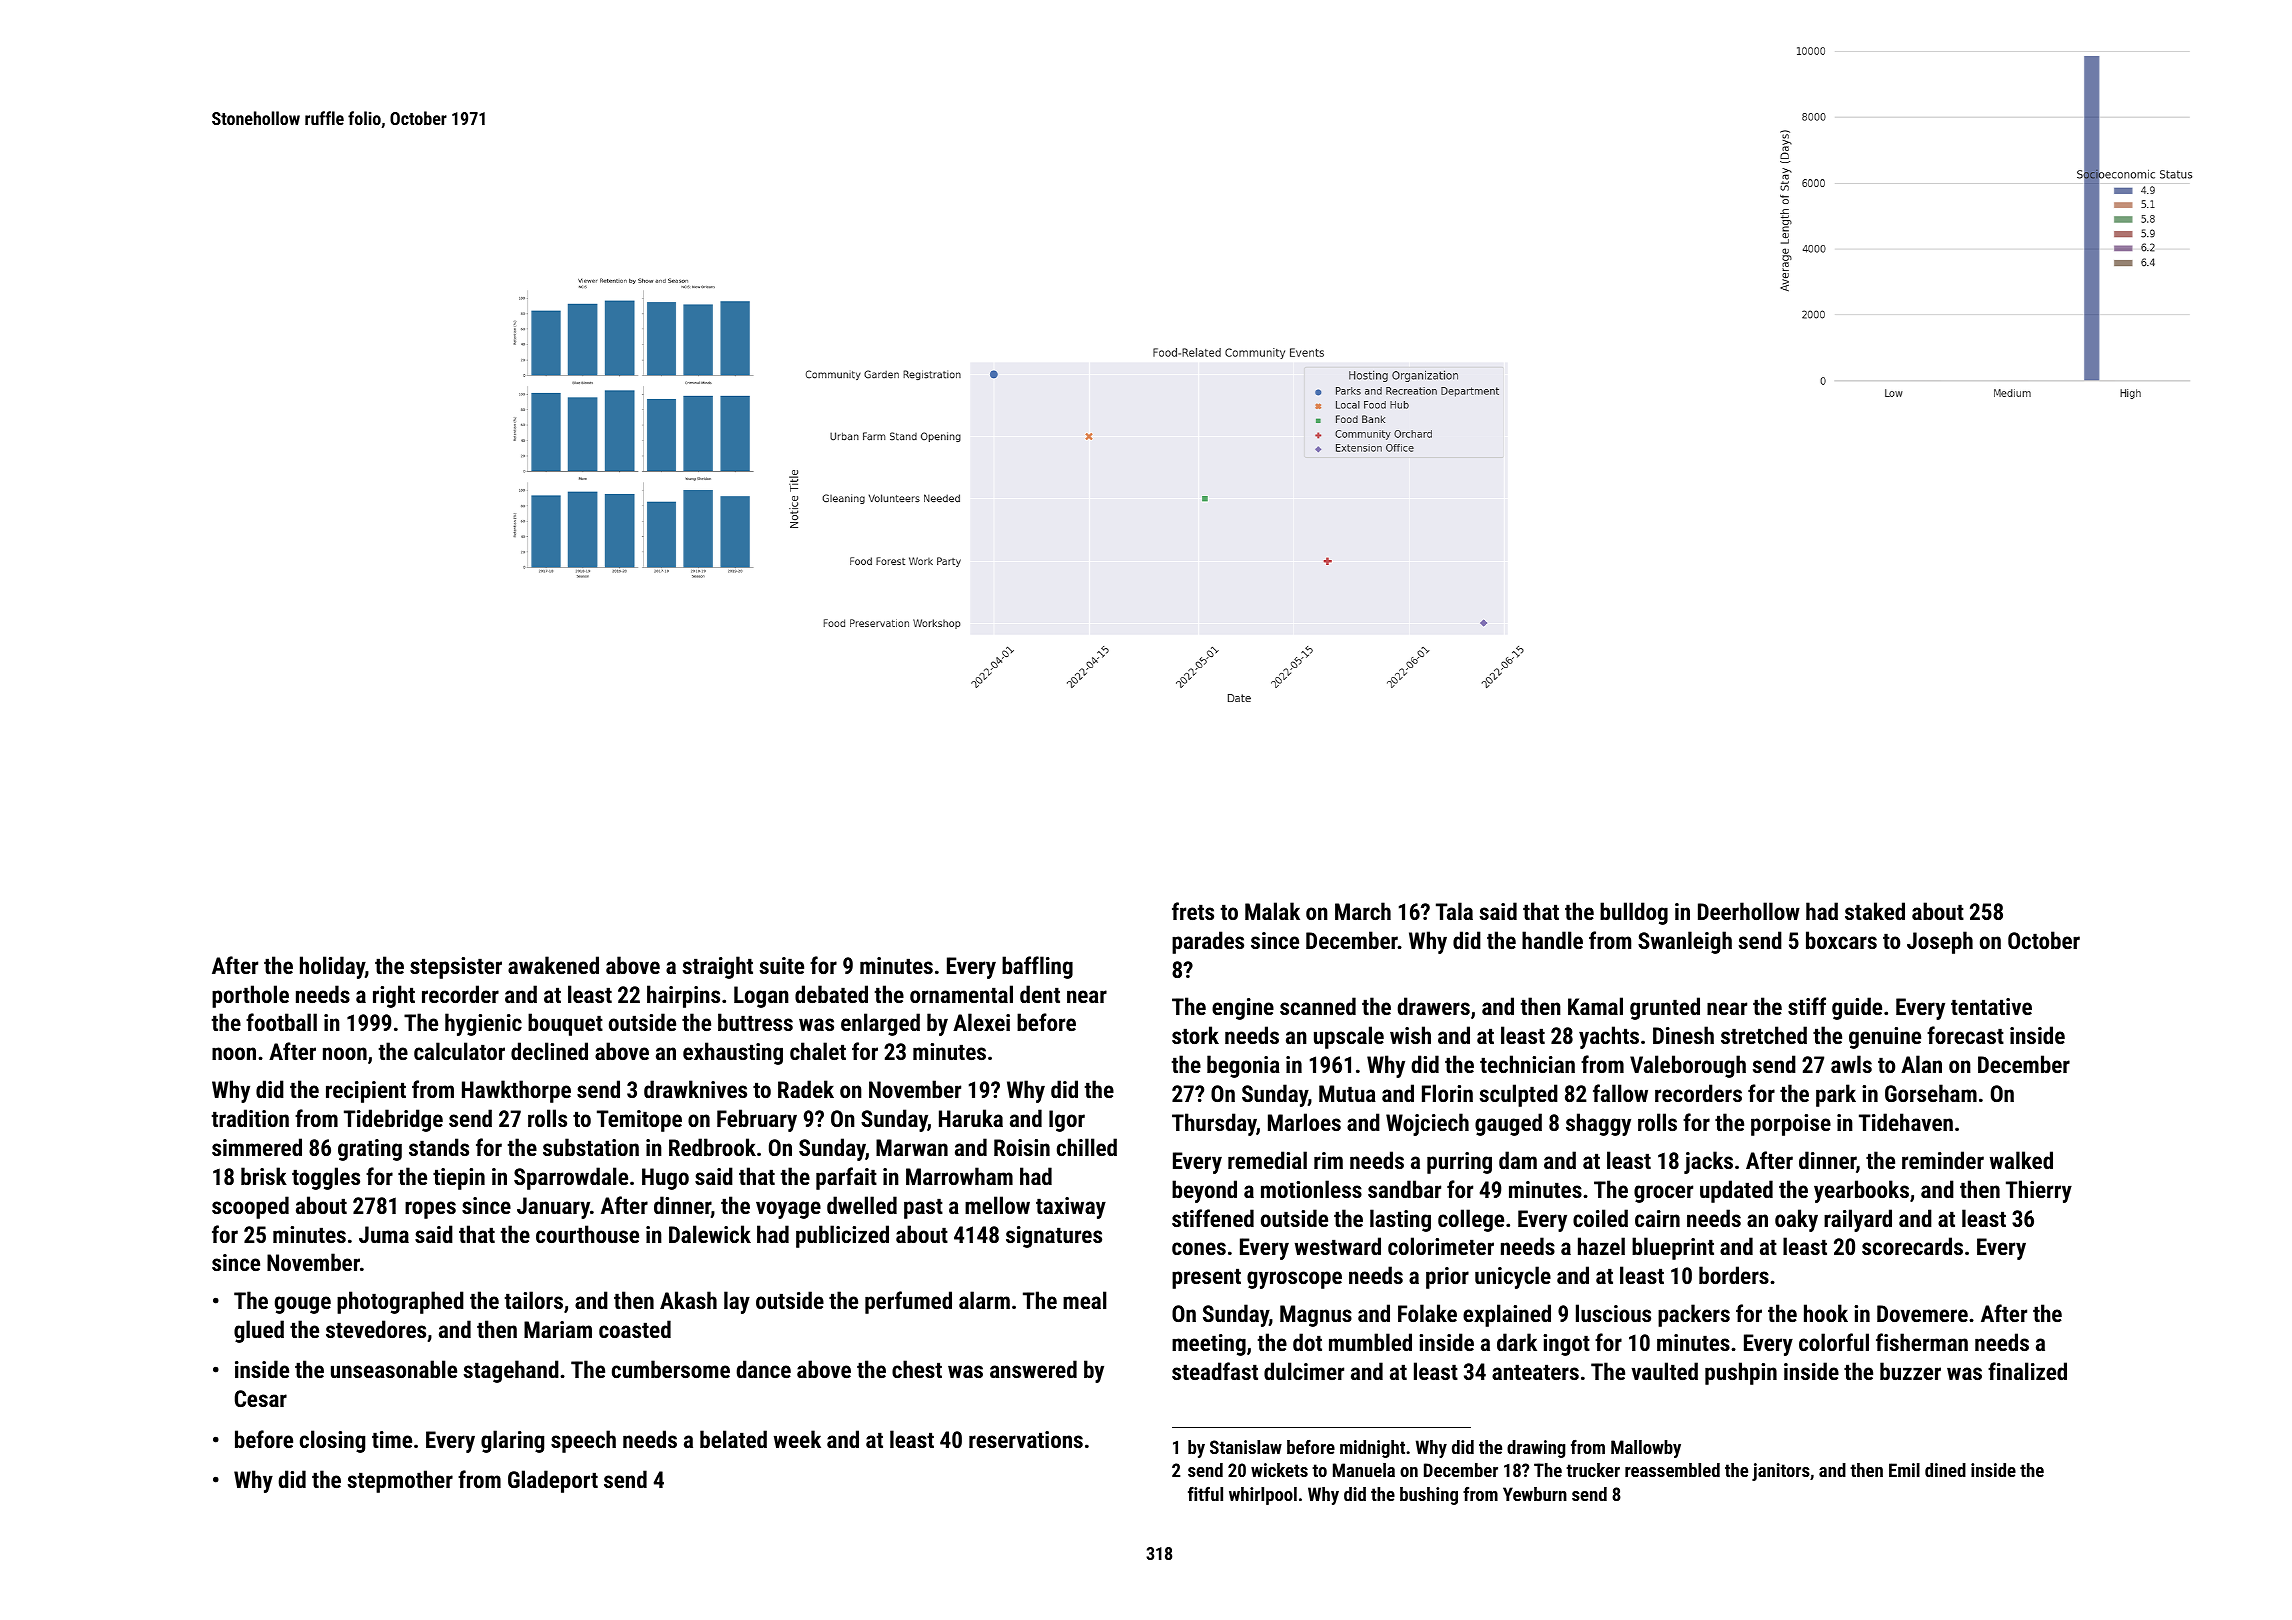  I want to click on Kamal, so click(1595, 1006).
